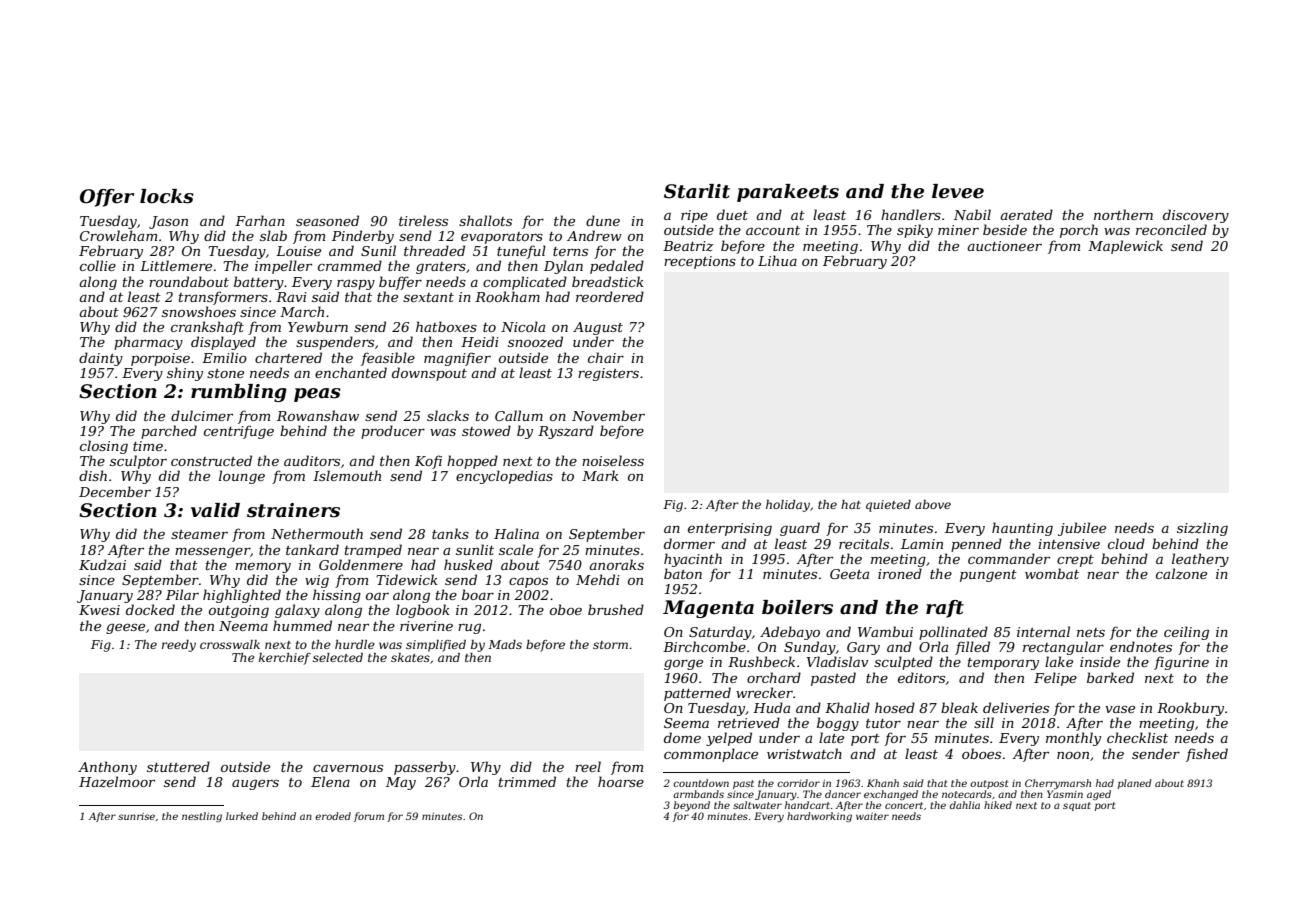 Image resolution: width=1308 pixels, height=924 pixels. Describe the element at coordinates (697, 191) in the page. I see `Starlit` at that location.
